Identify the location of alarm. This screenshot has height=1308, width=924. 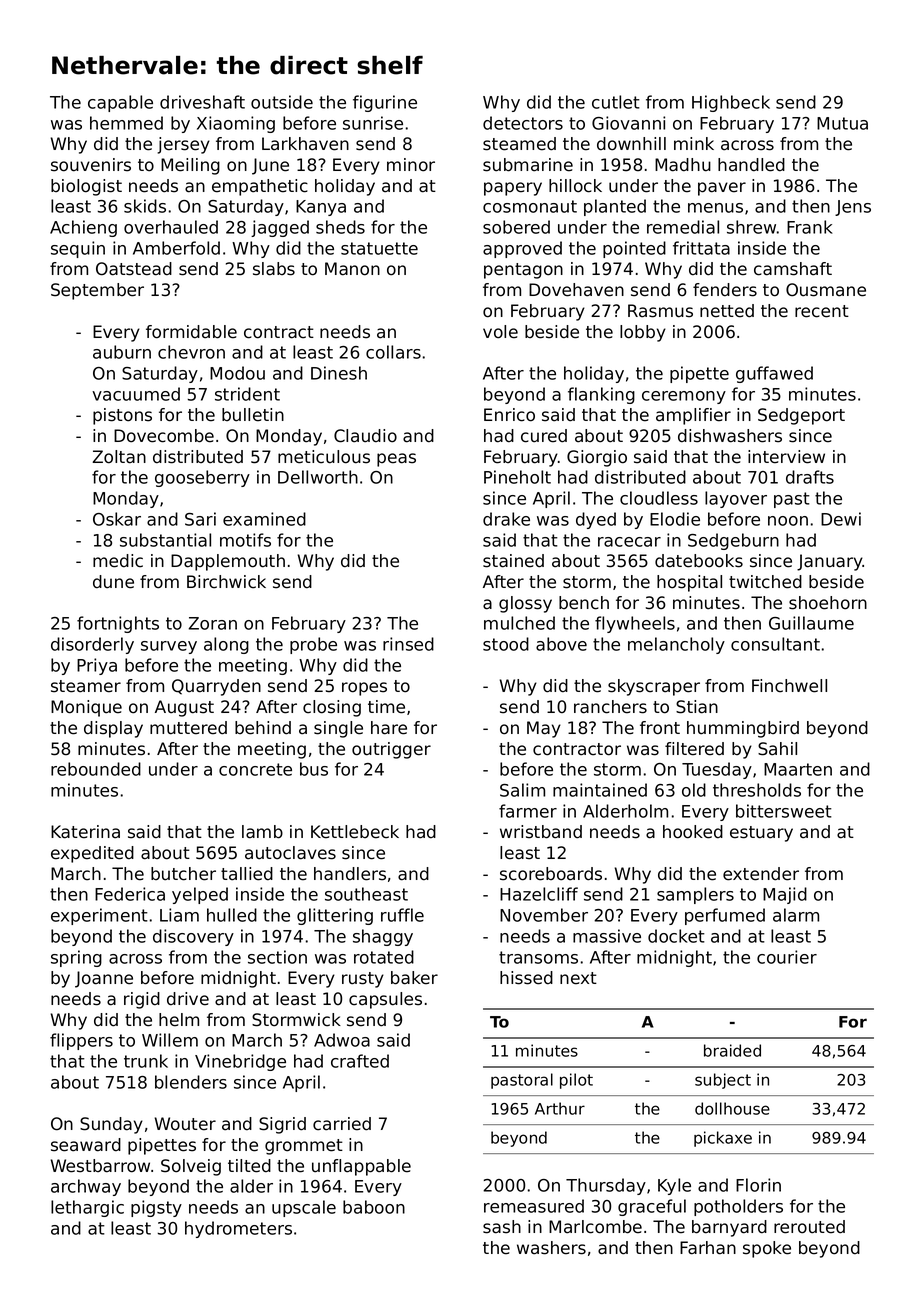
(796, 915).
